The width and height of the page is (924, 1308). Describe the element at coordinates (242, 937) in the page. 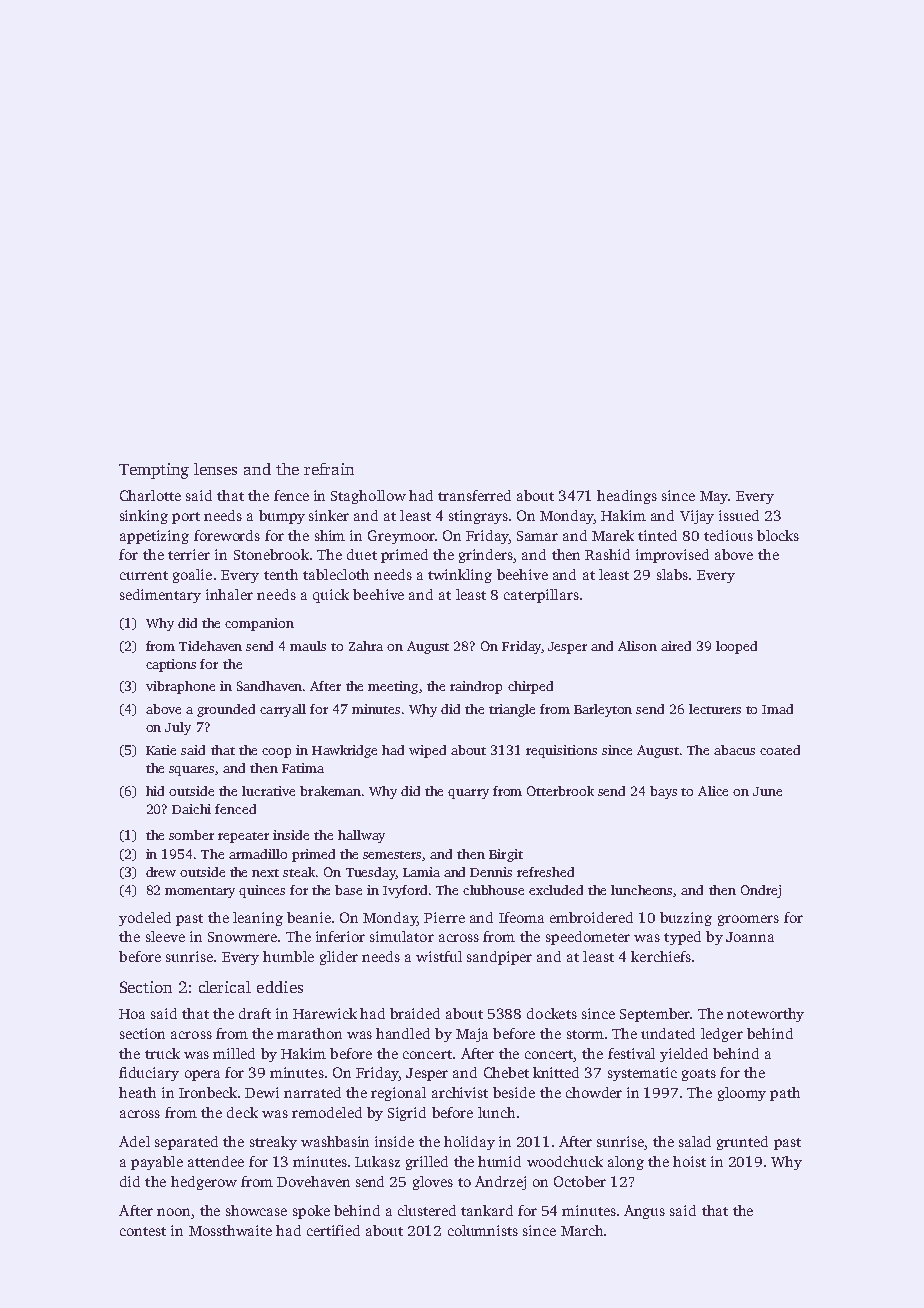

I see `Snowmere` at that location.
